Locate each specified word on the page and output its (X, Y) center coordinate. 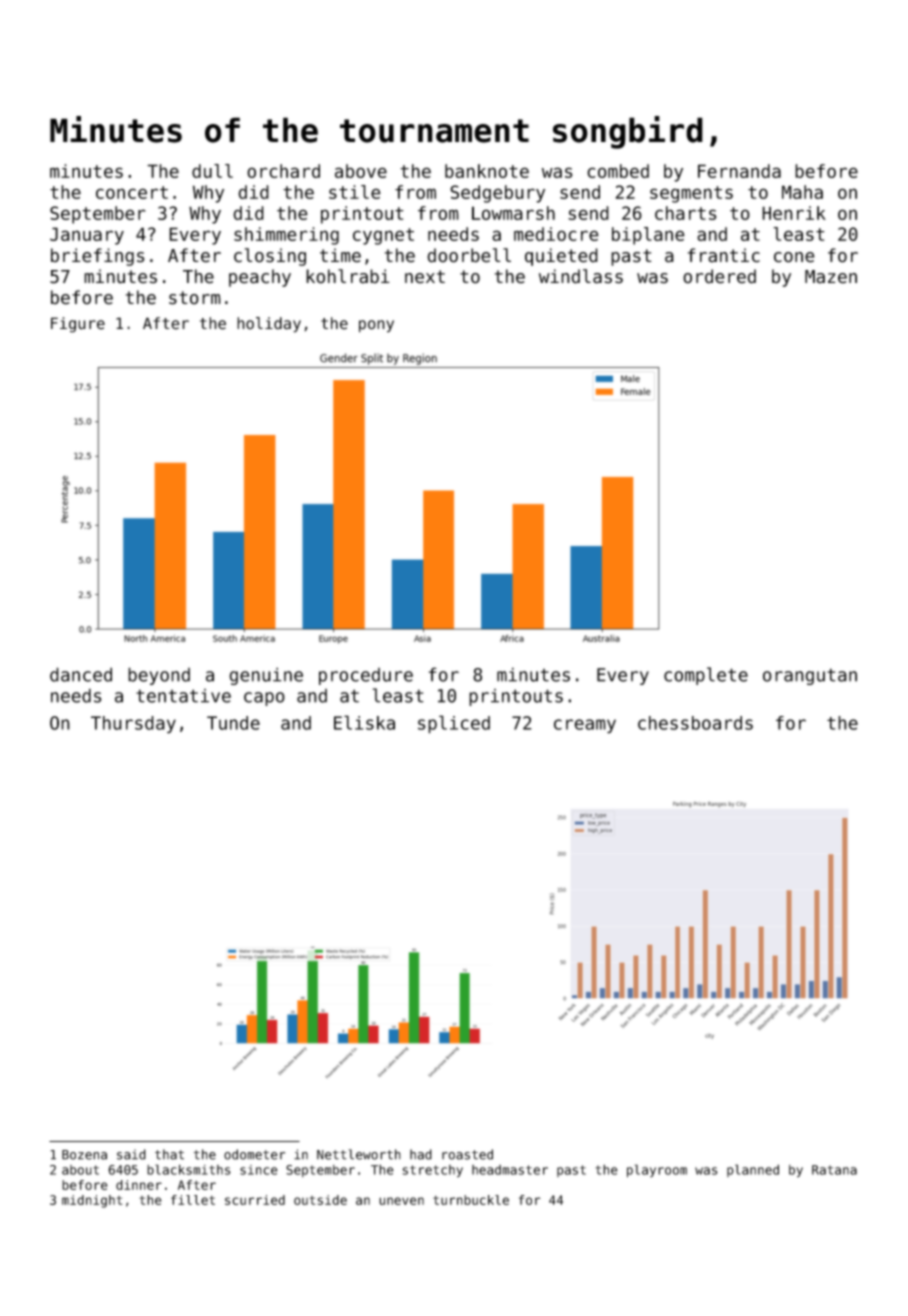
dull (212, 171)
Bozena (84, 1155)
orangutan (810, 676)
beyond (159, 676)
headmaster (510, 1170)
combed (618, 171)
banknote (487, 171)
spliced (454, 724)
